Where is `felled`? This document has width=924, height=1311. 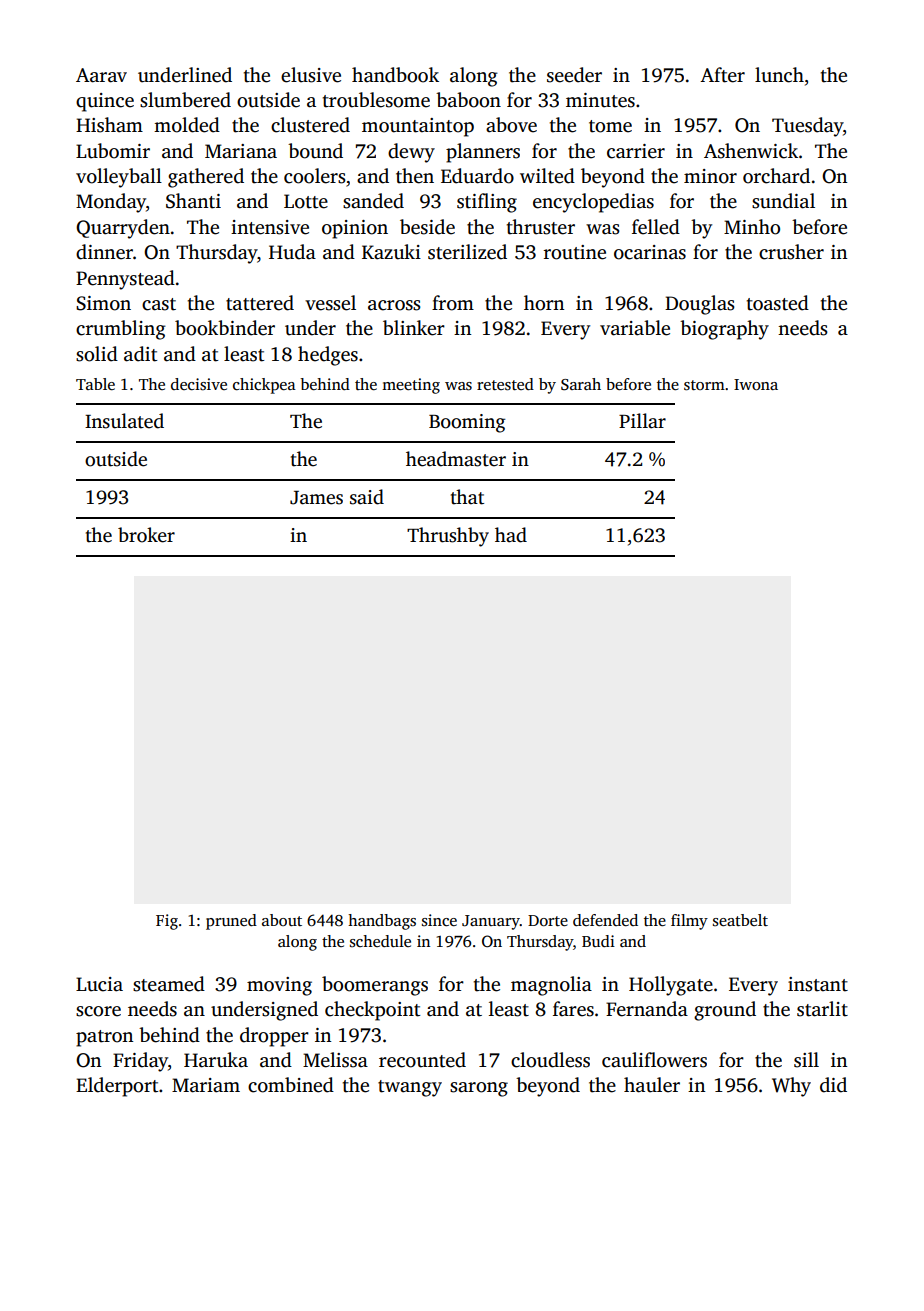 felled is located at coordinates (656, 227).
